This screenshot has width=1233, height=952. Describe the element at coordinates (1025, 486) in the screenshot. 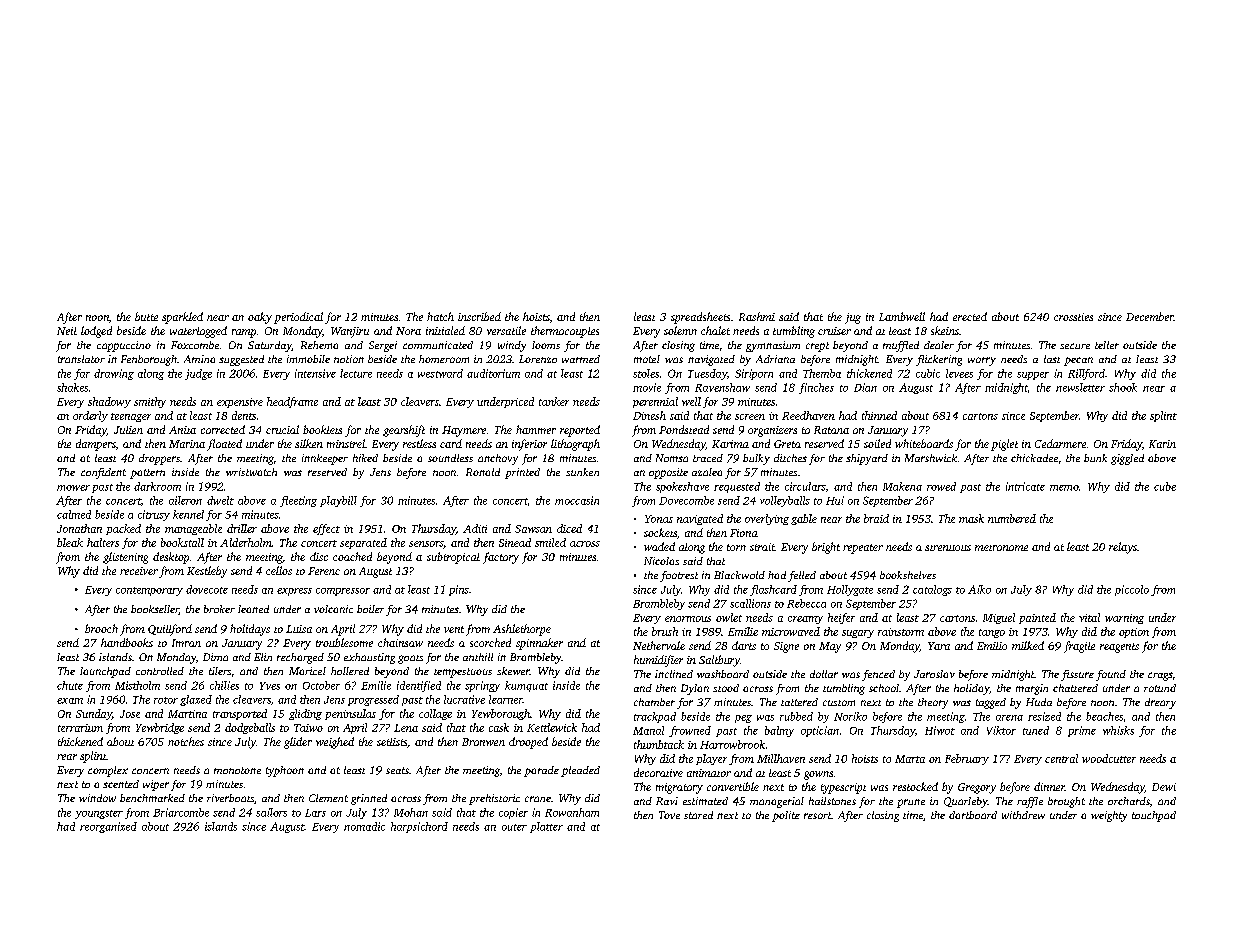

I see `intricate` at that location.
